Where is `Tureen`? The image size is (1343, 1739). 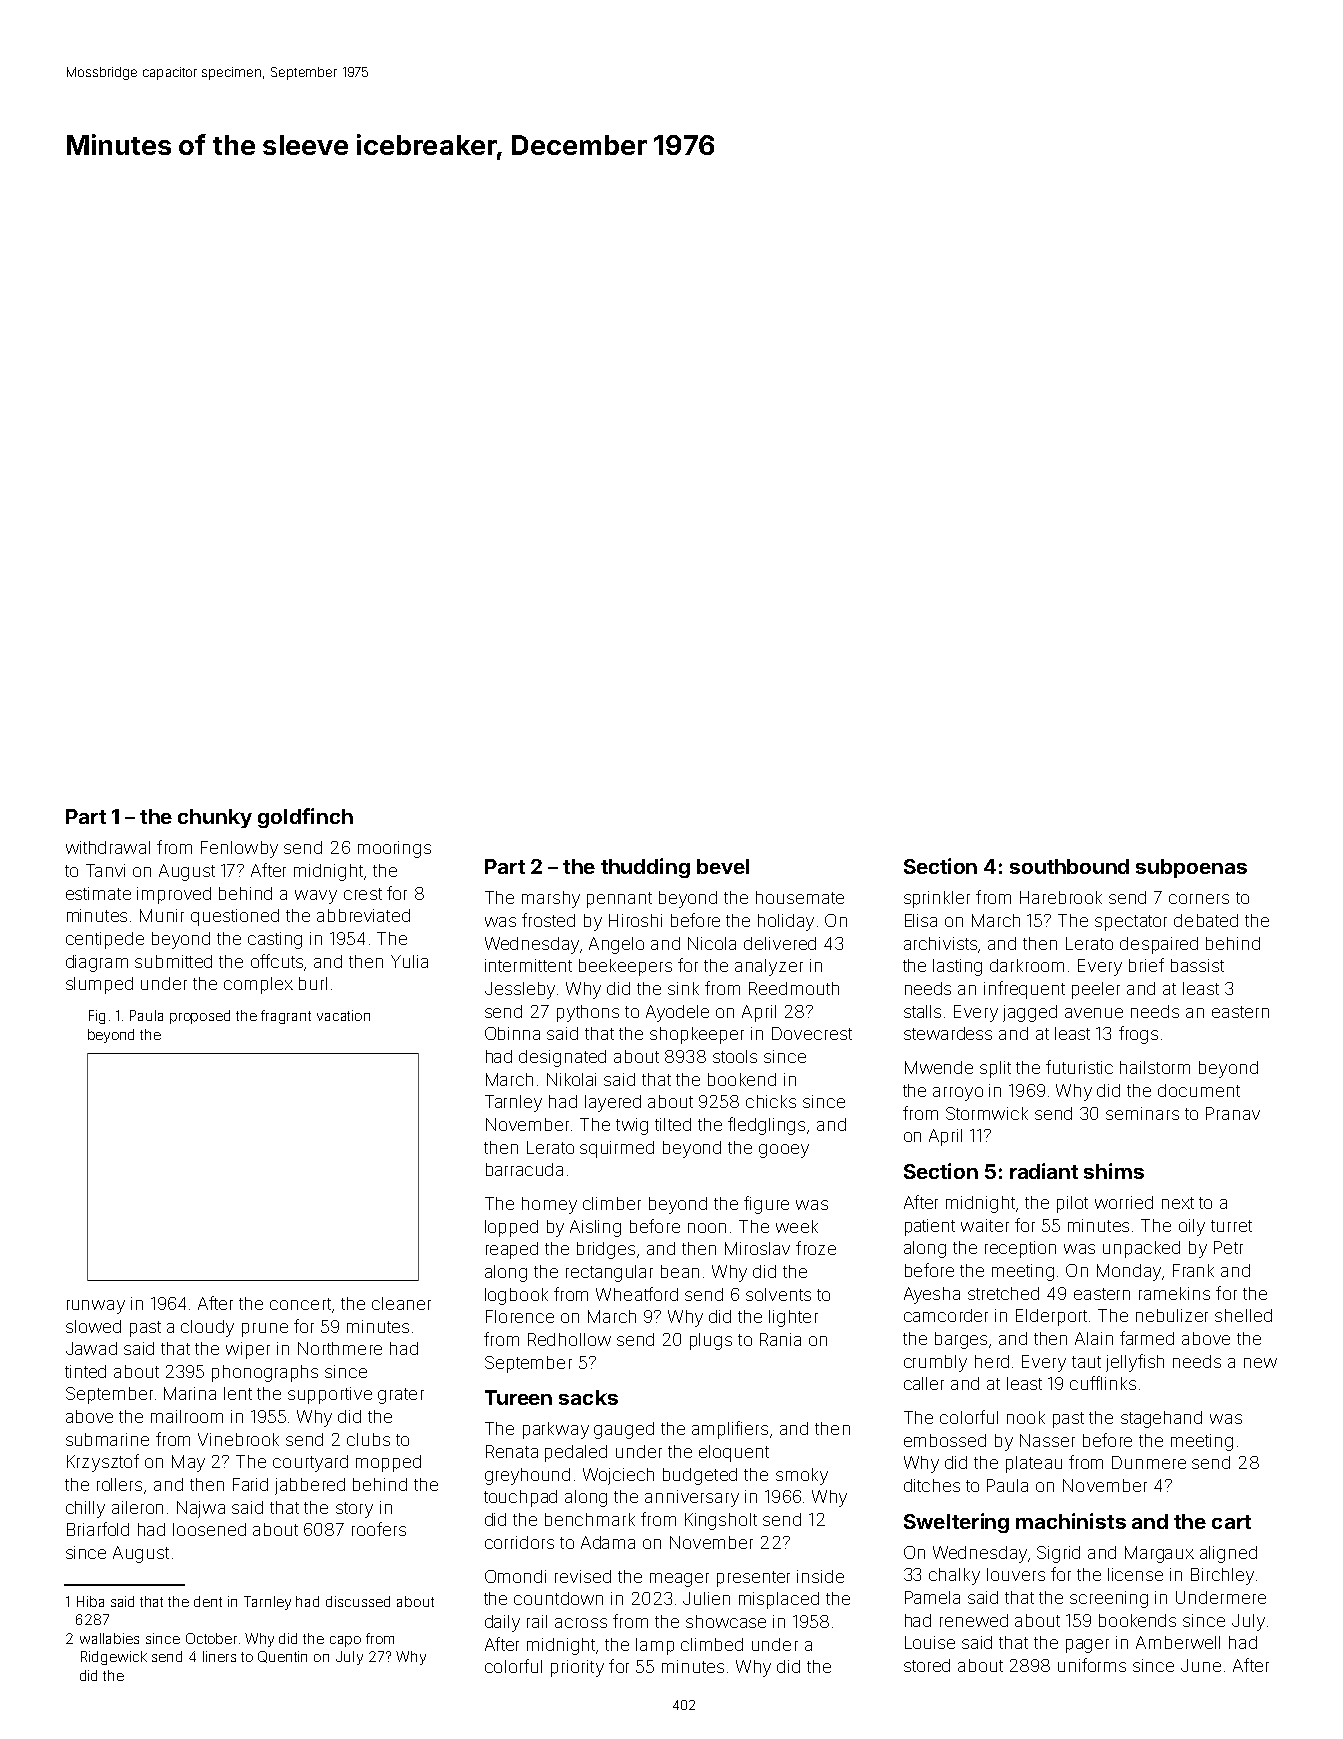 Tureen is located at coordinates (518, 1397).
